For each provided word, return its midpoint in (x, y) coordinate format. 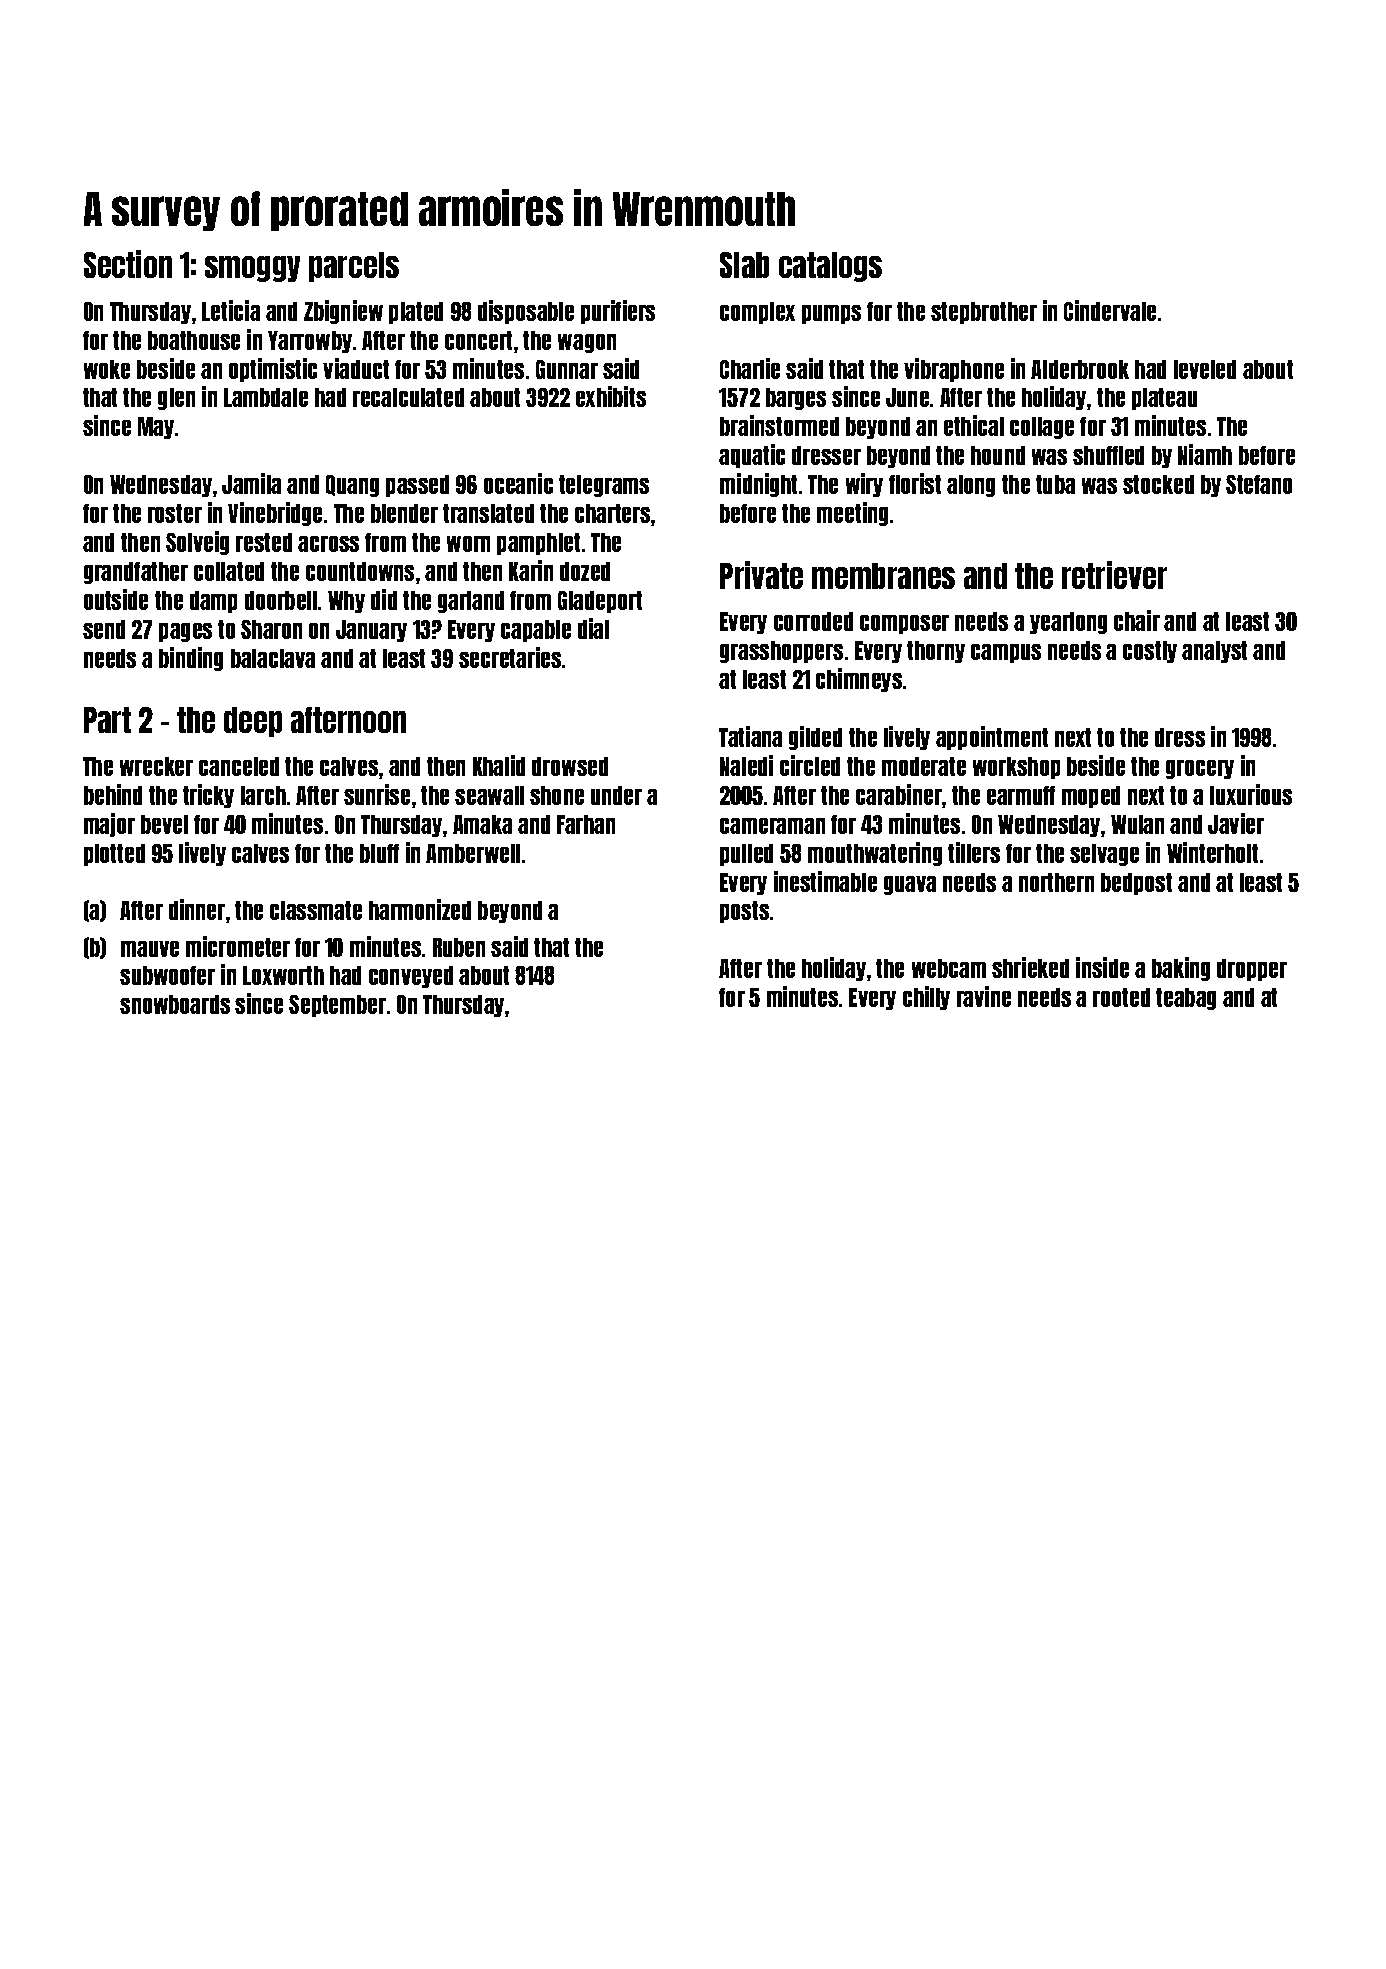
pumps (831, 314)
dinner (197, 909)
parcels (354, 267)
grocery (1200, 769)
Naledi (746, 765)
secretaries (510, 657)
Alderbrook (1080, 369)
